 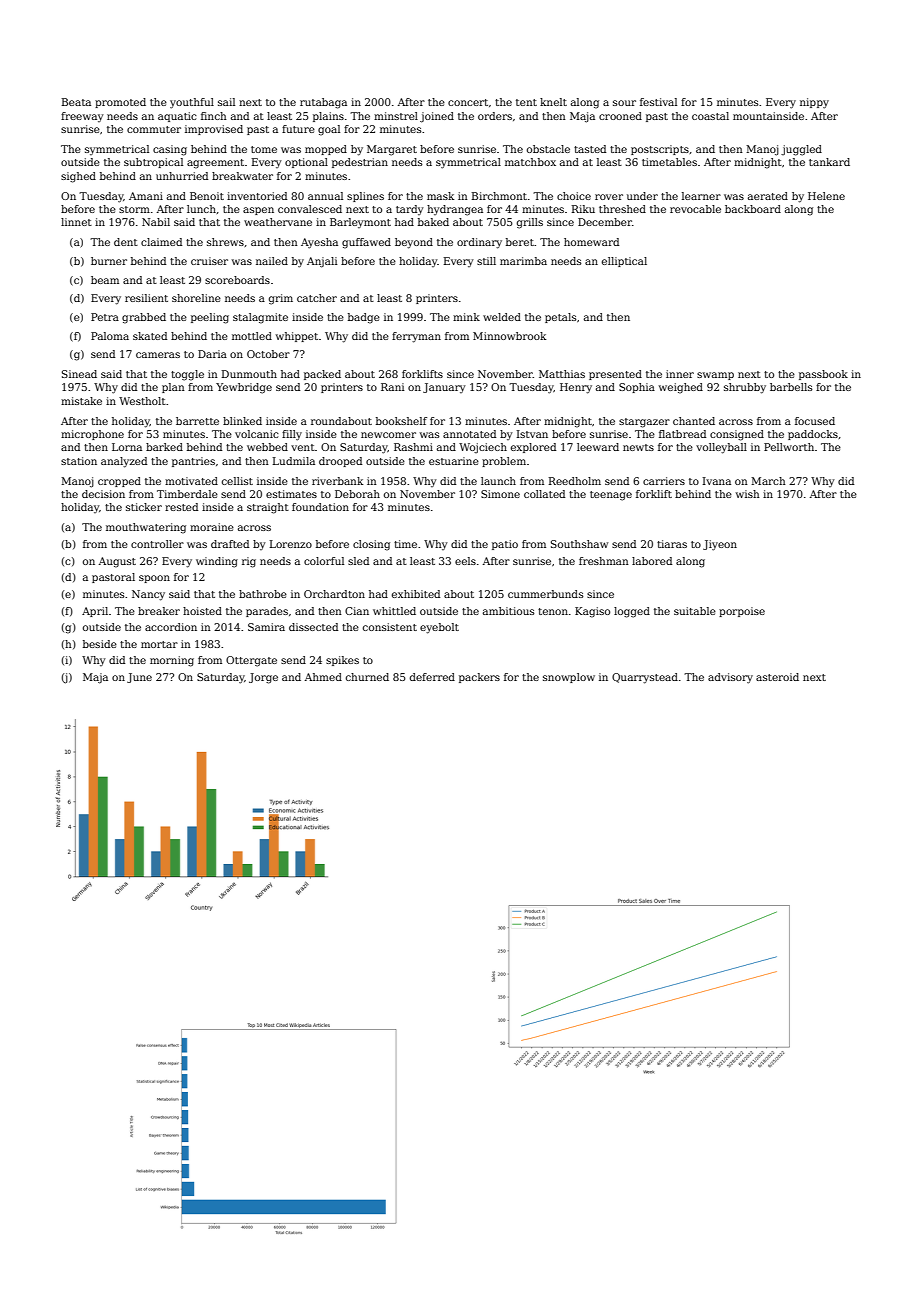 What do you see at coordinates (468, 102) in the page?
I see `concert` at bounding box center [468, 102].
